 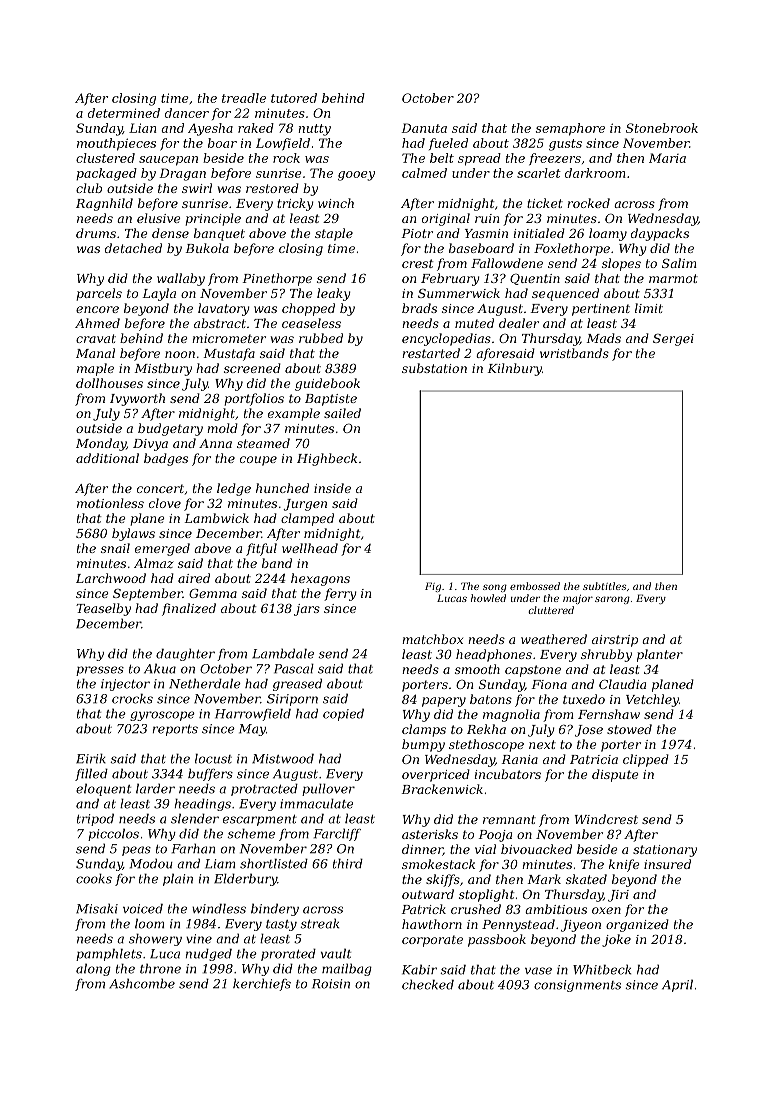 What do you see at coordinates (419, 308) in the screenshot?
I see `brads` at bounding box center [419, 308].
